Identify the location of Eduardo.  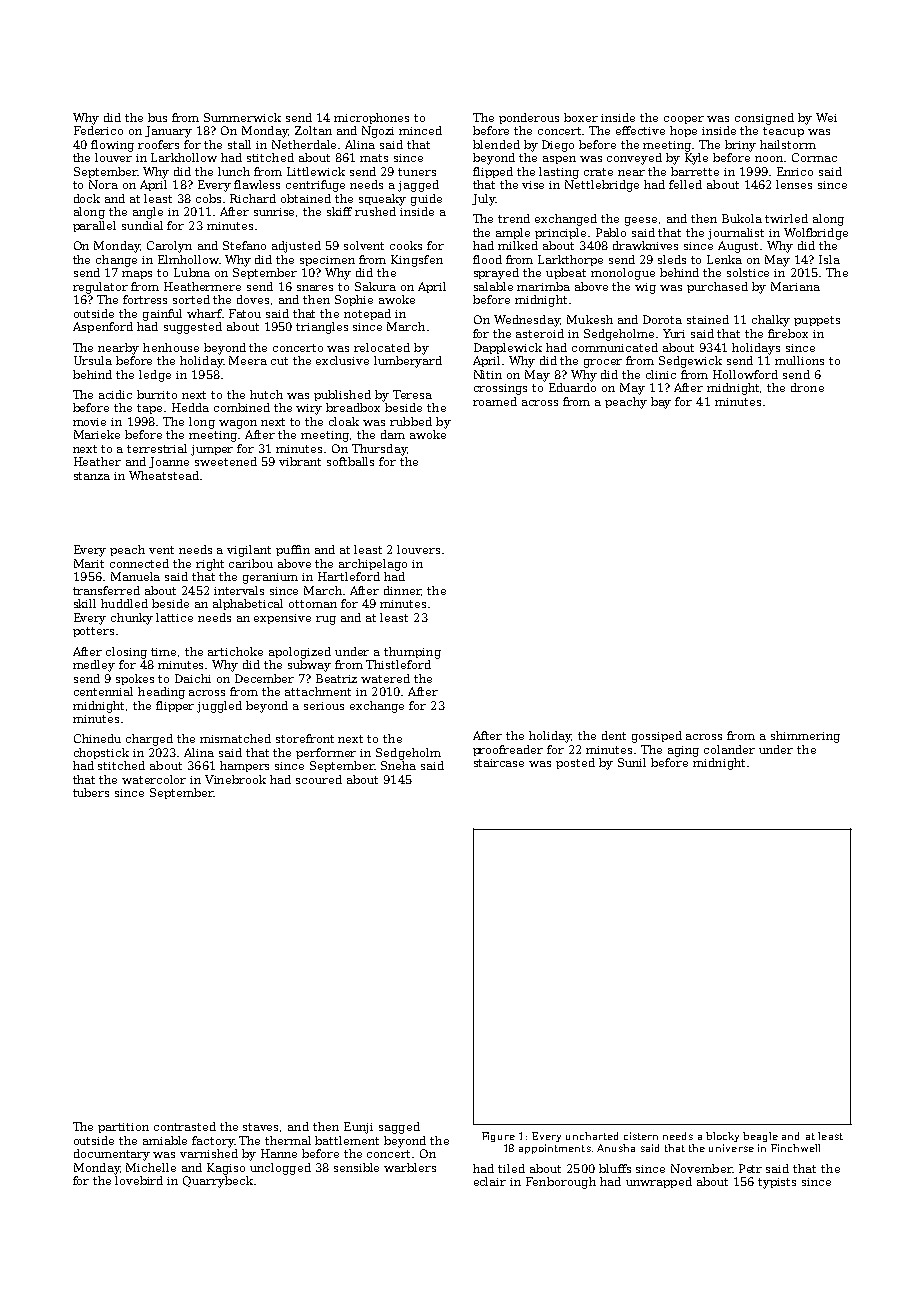
(572, 387).
